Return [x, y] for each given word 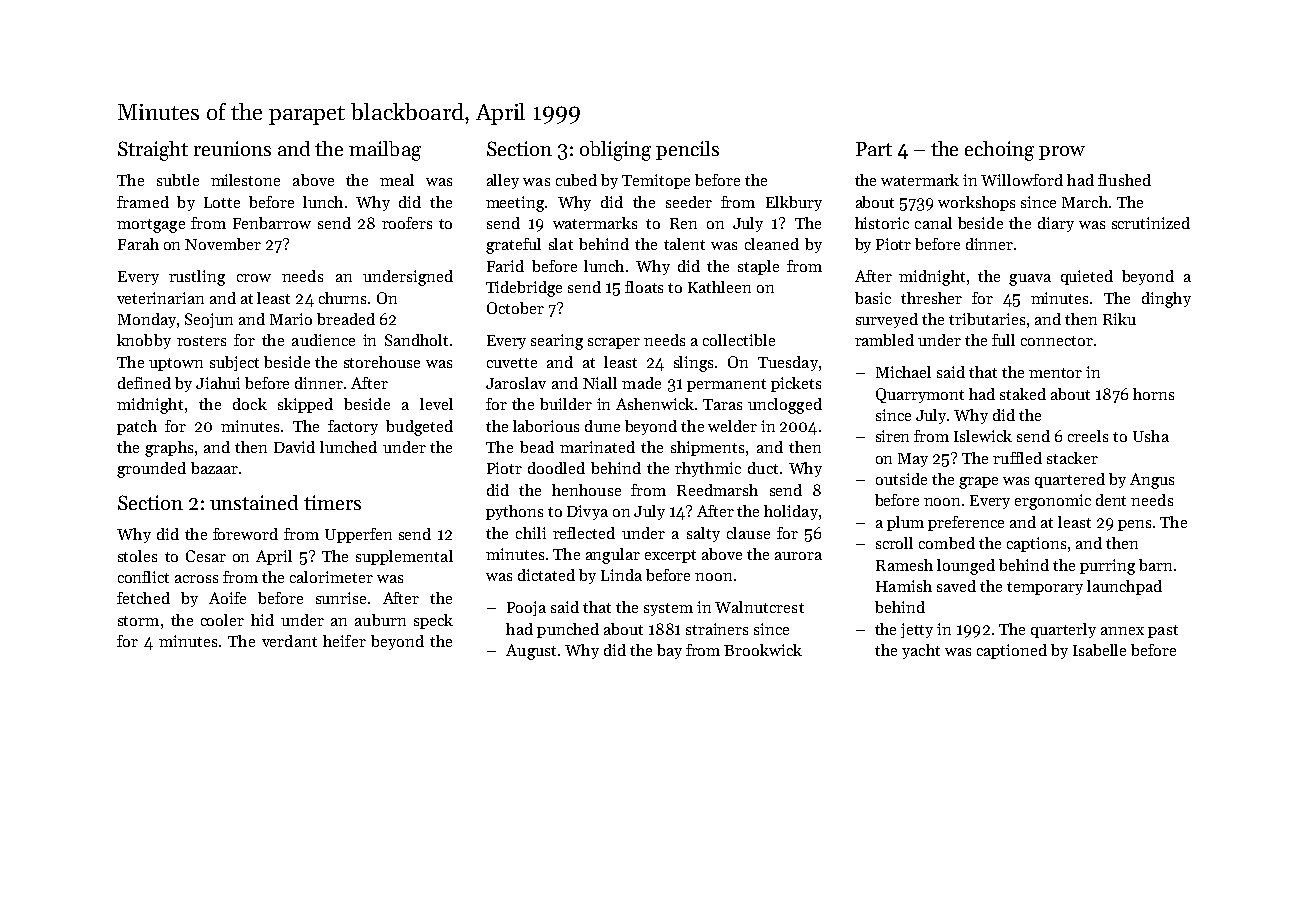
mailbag [385, 151]
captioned [1012, 651]
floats [644, 287]
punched [568, 630]
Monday [147, 320]
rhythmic [708, 469]
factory [353, 427]
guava [1030, 280]
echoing [999, 151]
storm [138, 621]
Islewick [983, 436]
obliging [615, 151]
